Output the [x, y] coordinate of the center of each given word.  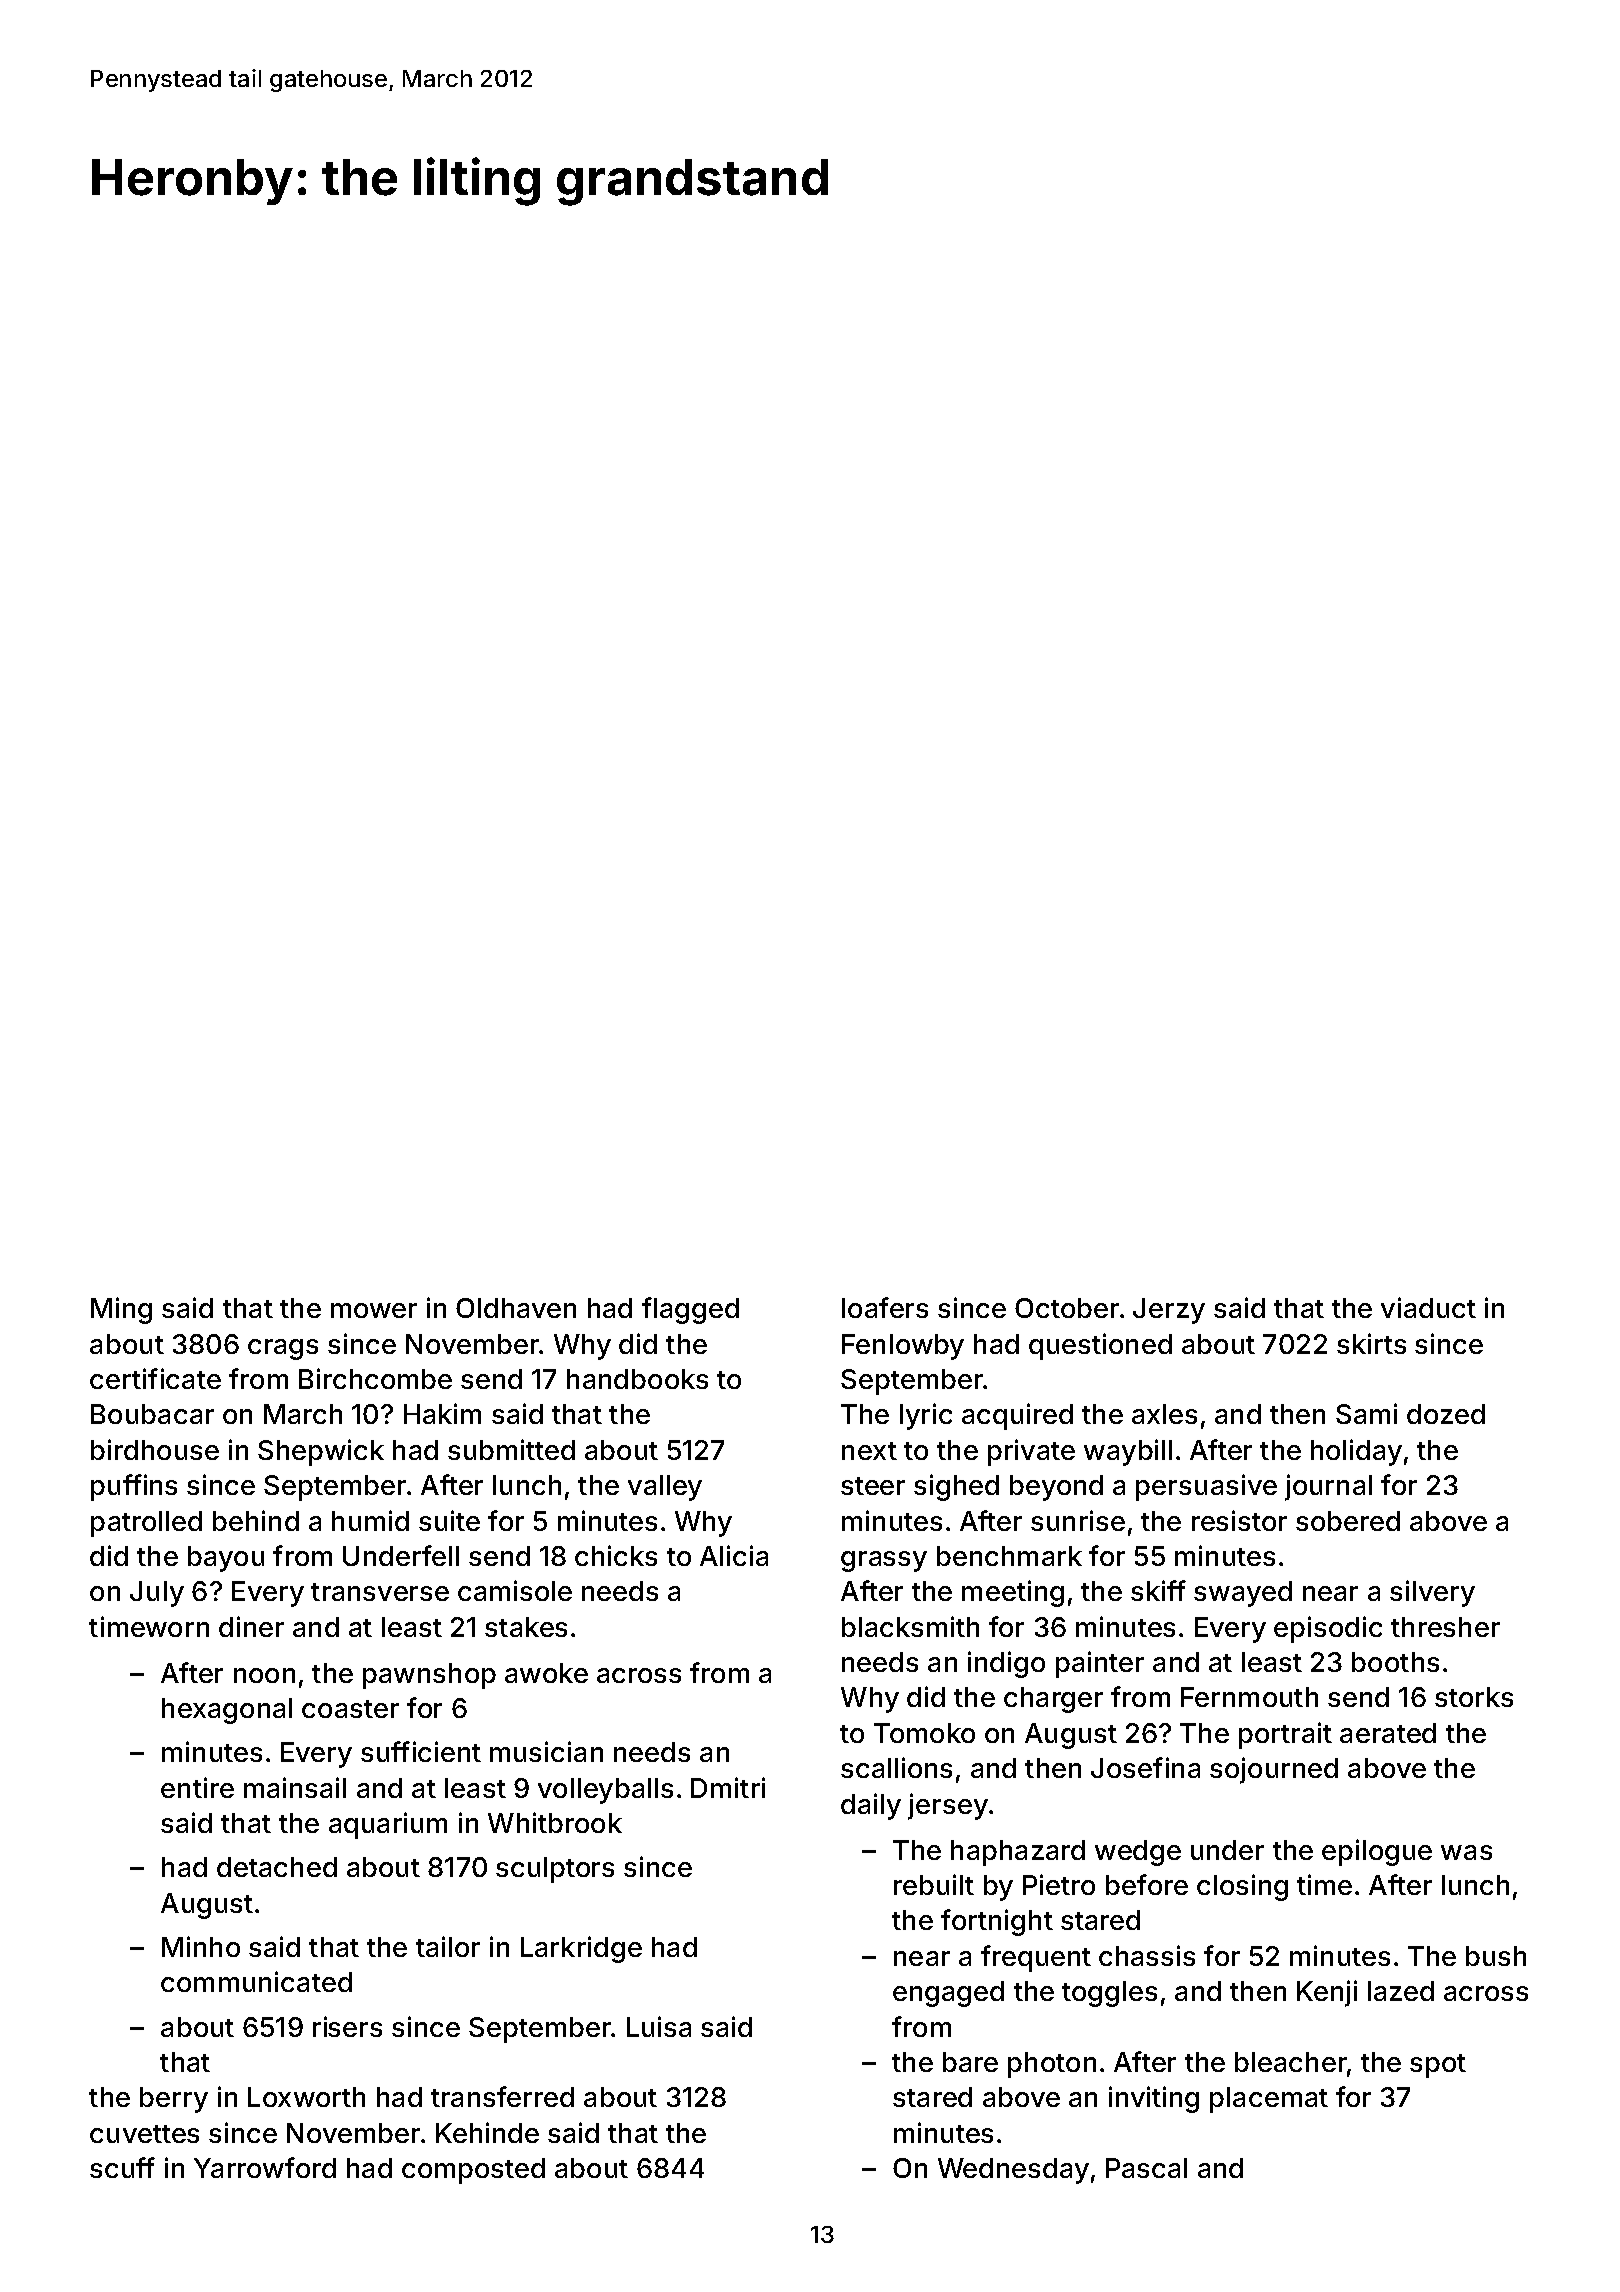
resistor [1239, 1520]
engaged [948, 1994]
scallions [896, 1767]
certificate [155, 1378]
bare [970, 2062]
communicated [256, 1981]
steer [873, 1486]
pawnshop [429, 1676]
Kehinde [487, 2132]
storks [1474, 1697]
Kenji [1327, 1993]
